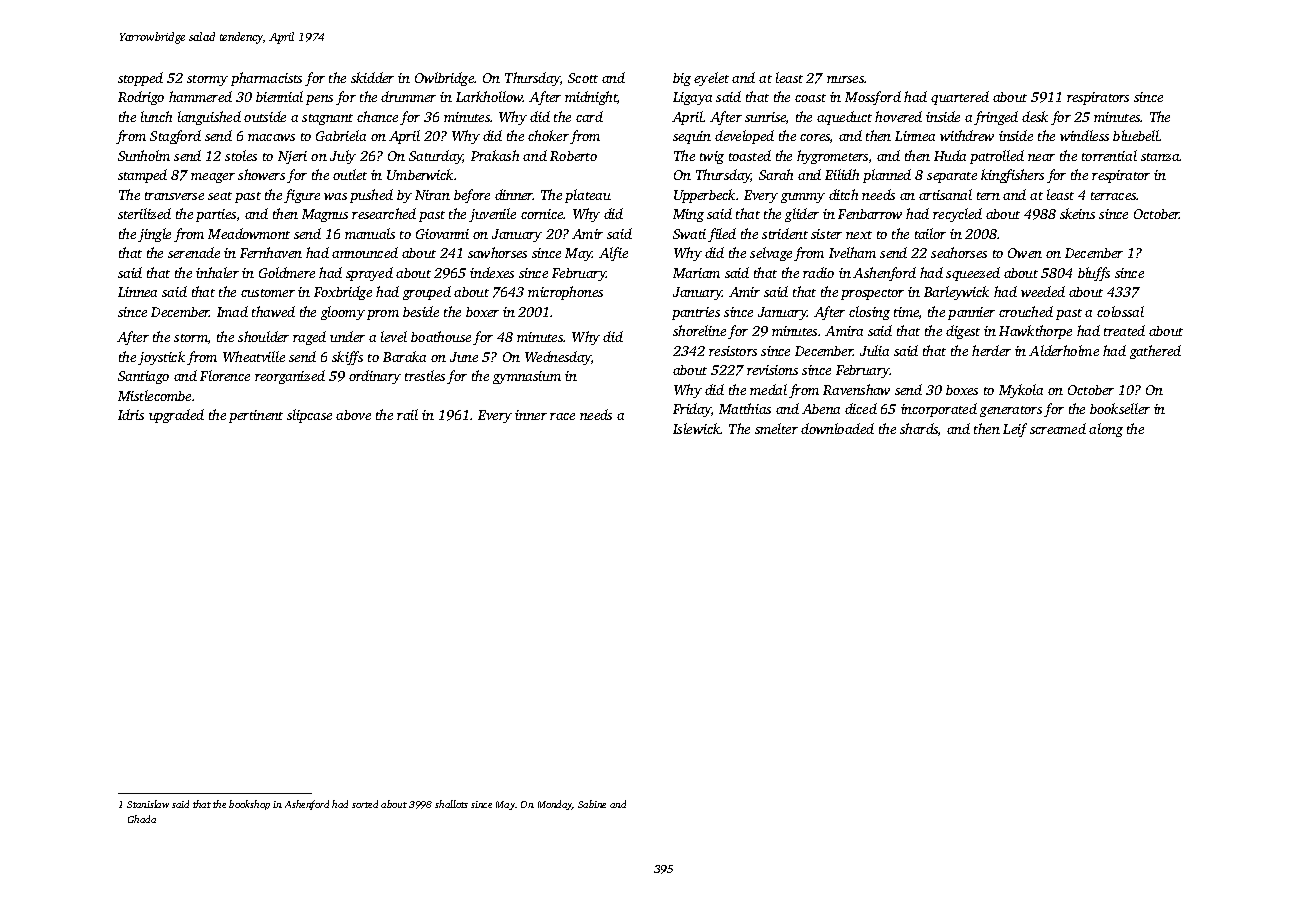 Image resolution: width=1308 pixels, height=924 pixels. Describe the element at coordinates (697, 428) in the screenshot. I see `Islewick` at that location.
